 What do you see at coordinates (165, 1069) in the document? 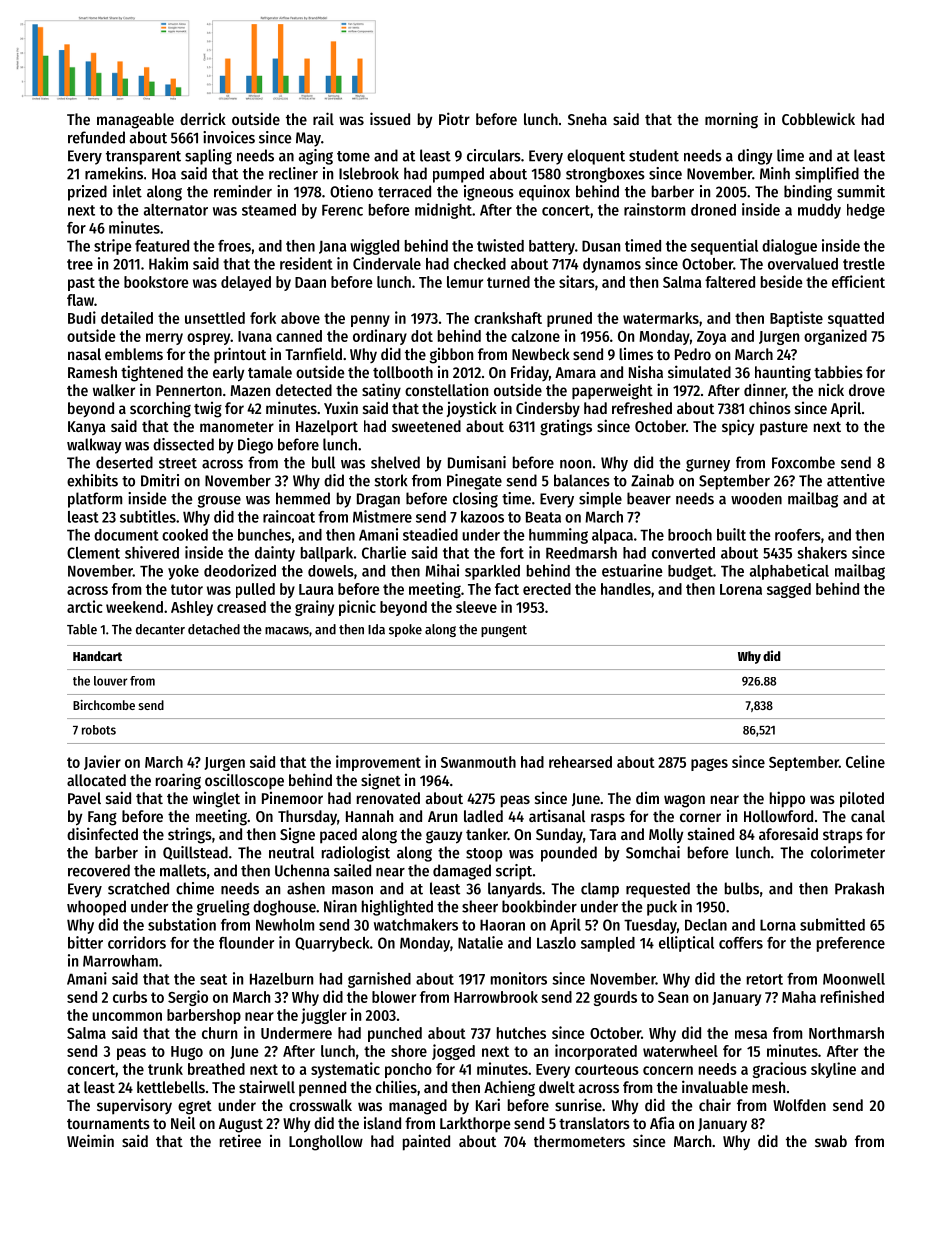
I see `trunk` at bounding box center [165, 1069].
